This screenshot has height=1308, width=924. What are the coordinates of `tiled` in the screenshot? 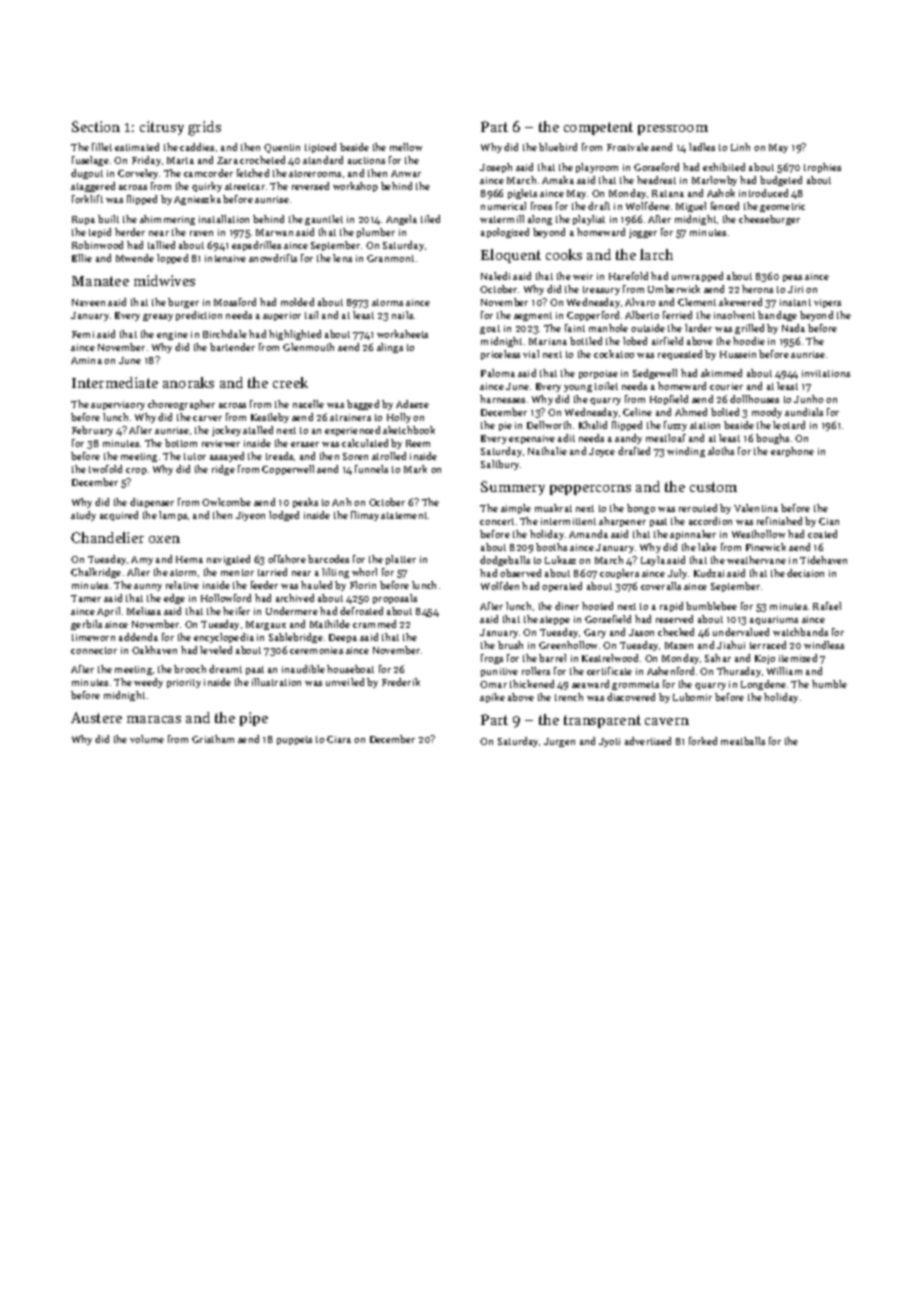 It's located at (430, 219).
